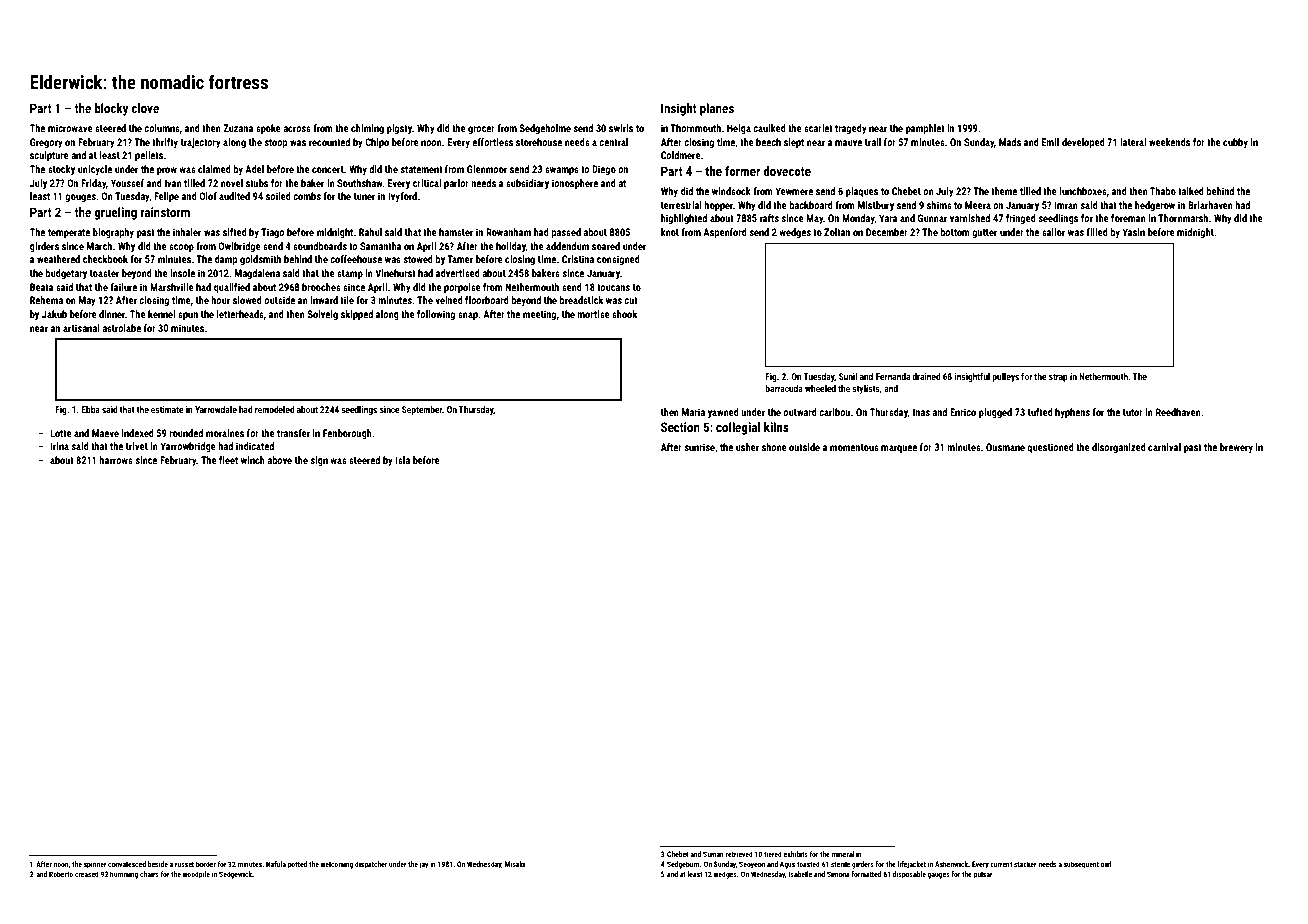  Describe the element at coordinates (774, 447) in the screenshot. I see `shone` at that location.
